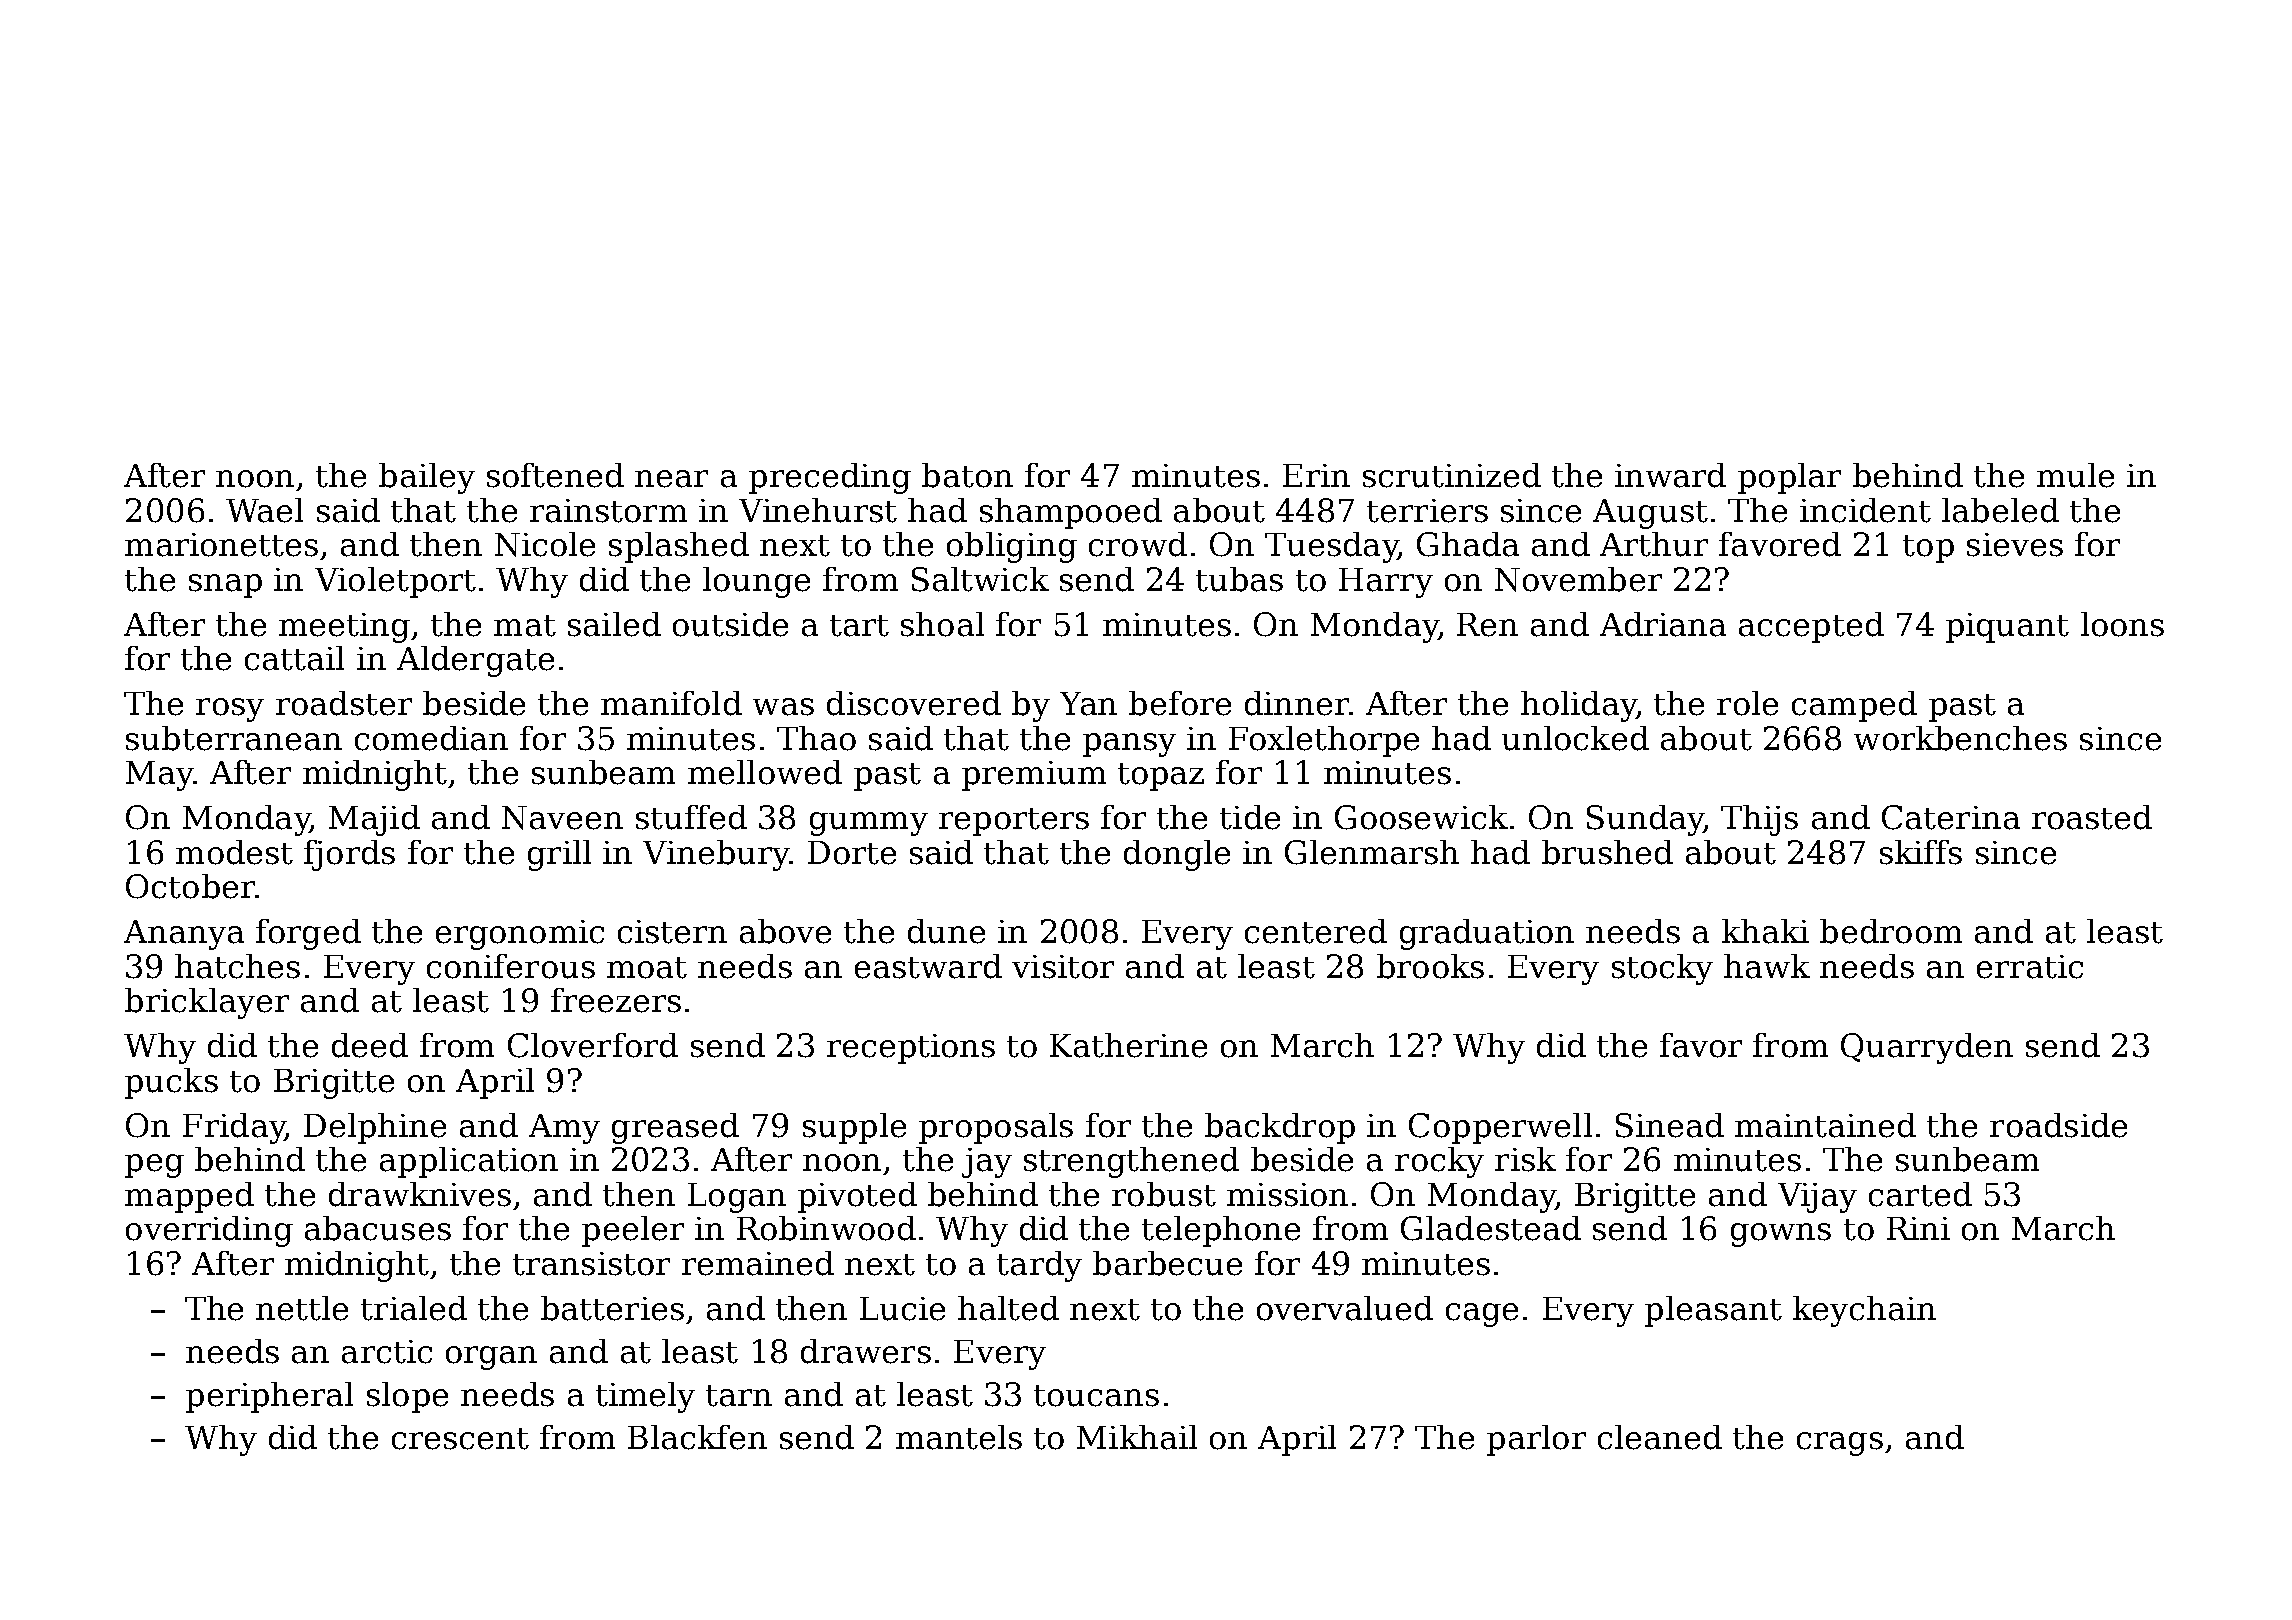  What do you see at coordinates (1767, 966) in the image?
I see `hawk` at bounding box center [1767, 966].
